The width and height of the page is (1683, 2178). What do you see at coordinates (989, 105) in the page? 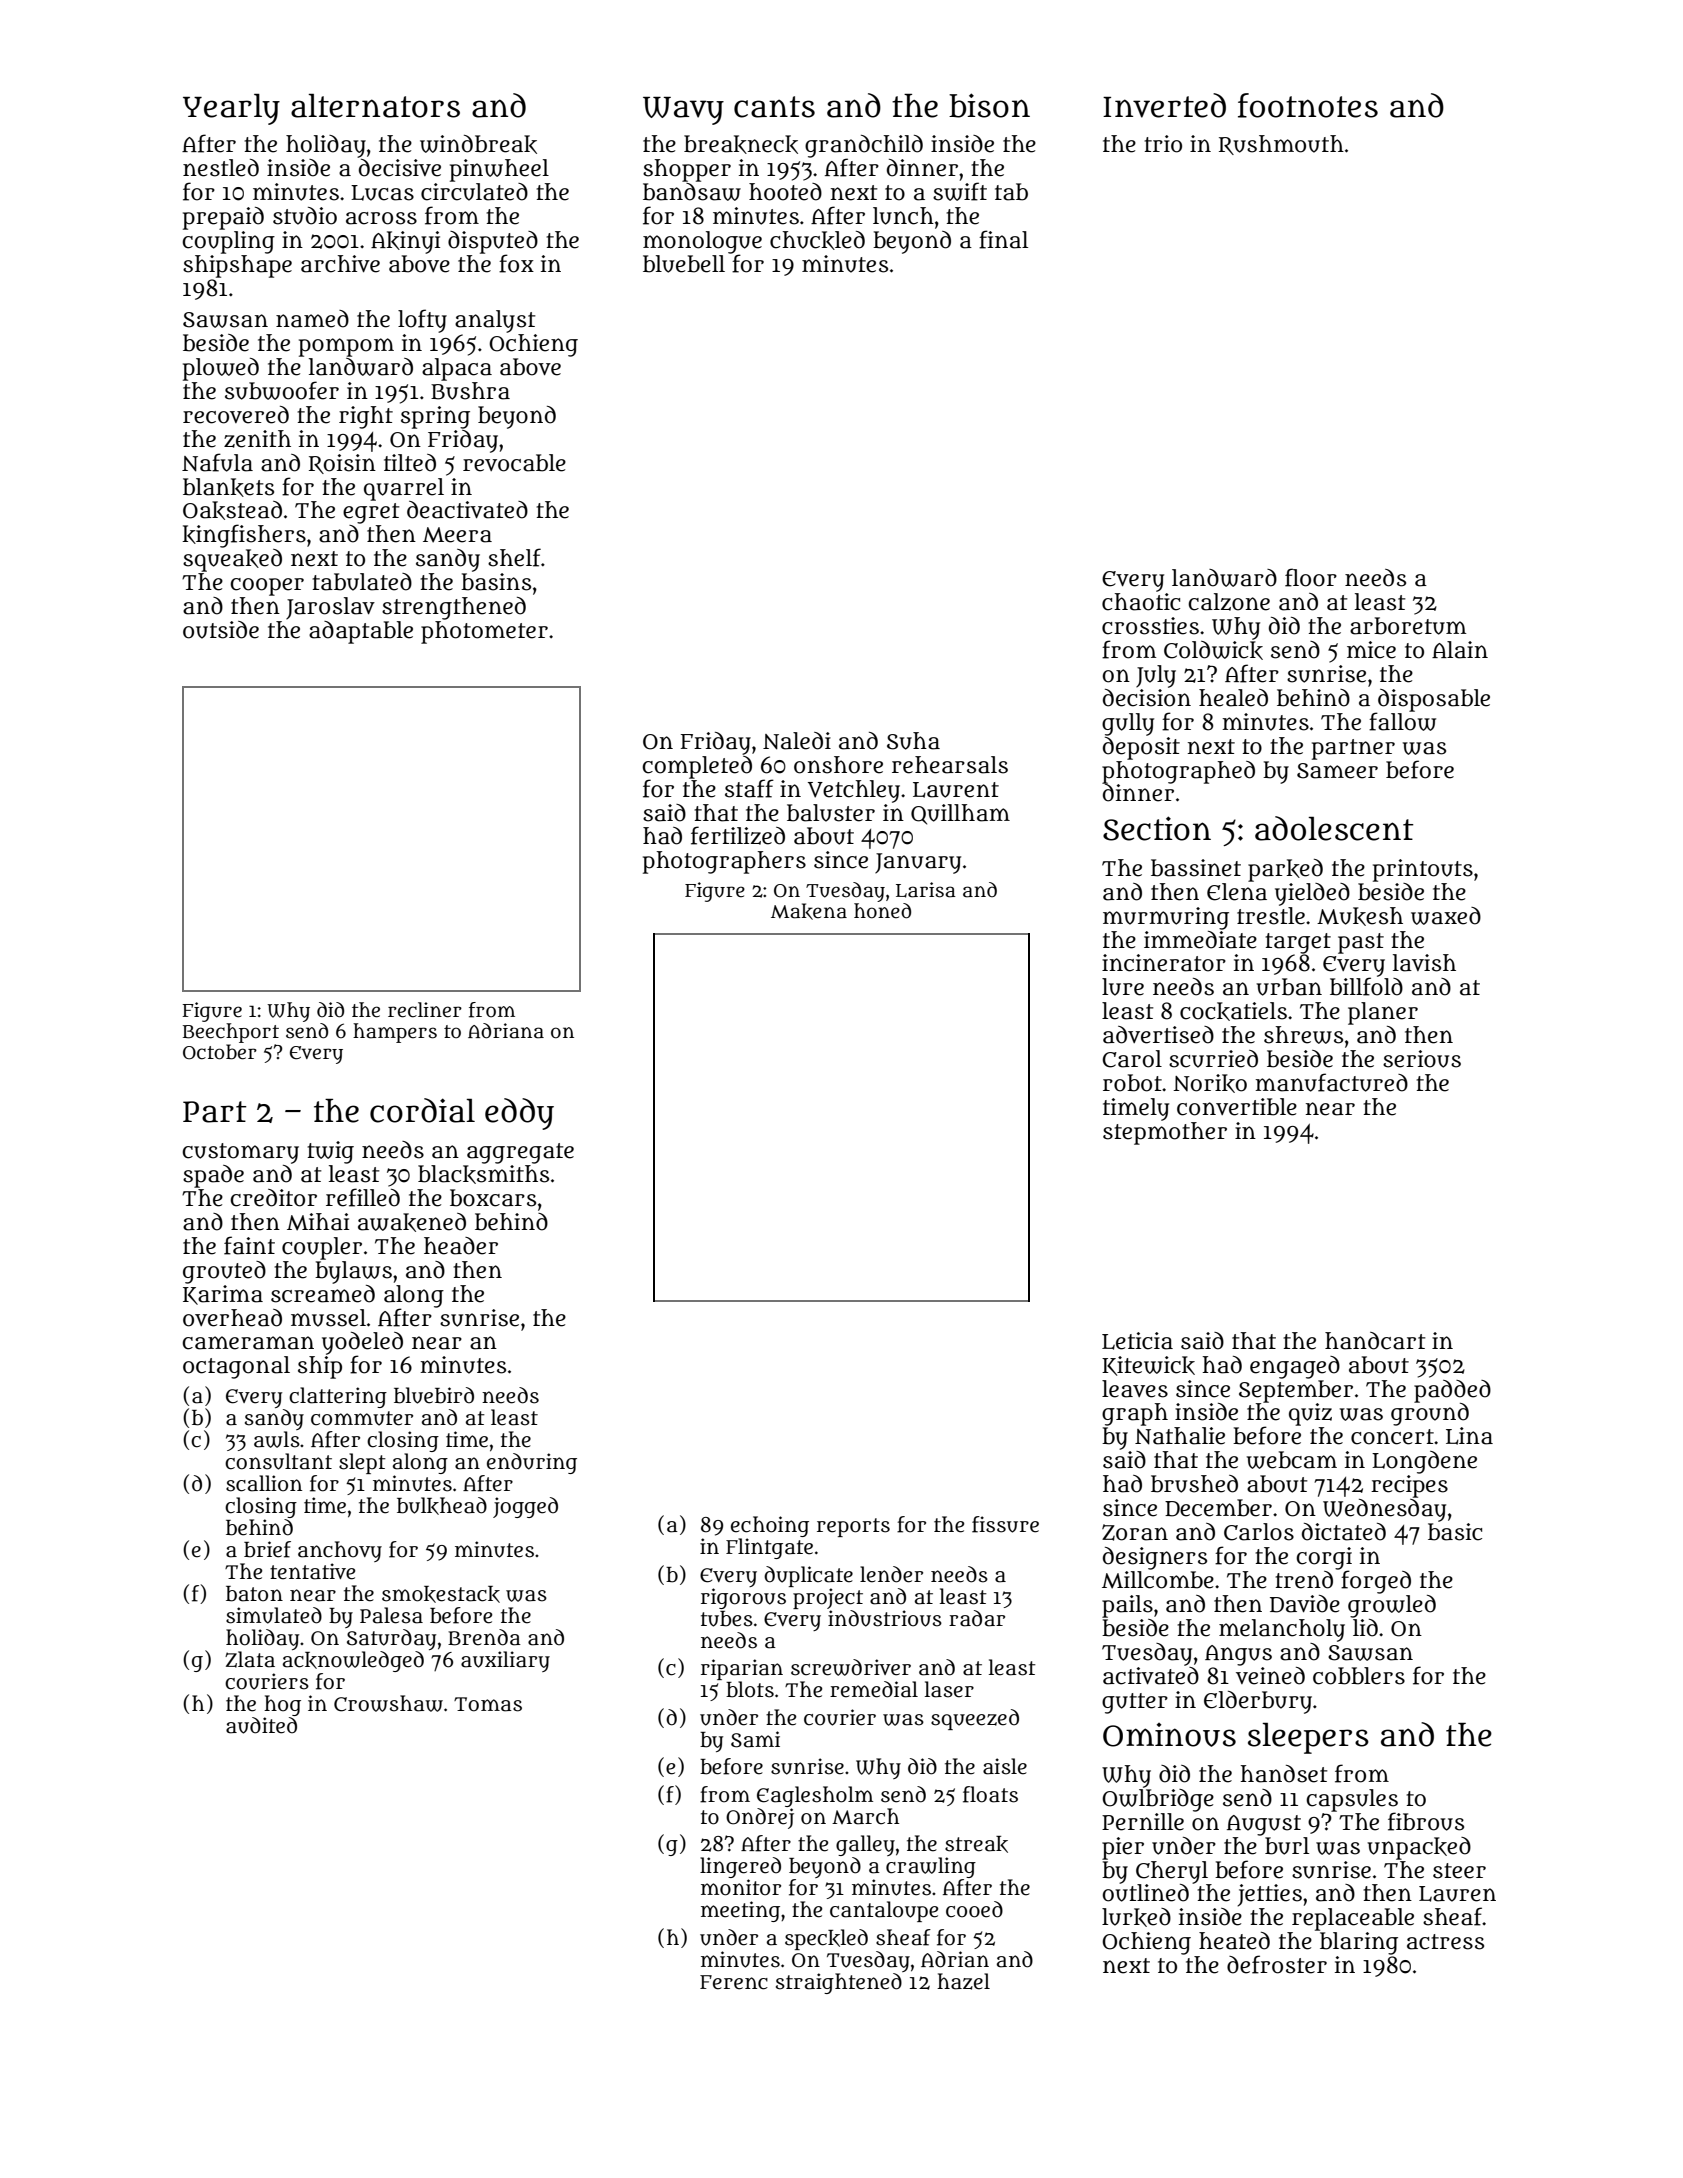
I see `bison` at bounding box center [989, 105].
